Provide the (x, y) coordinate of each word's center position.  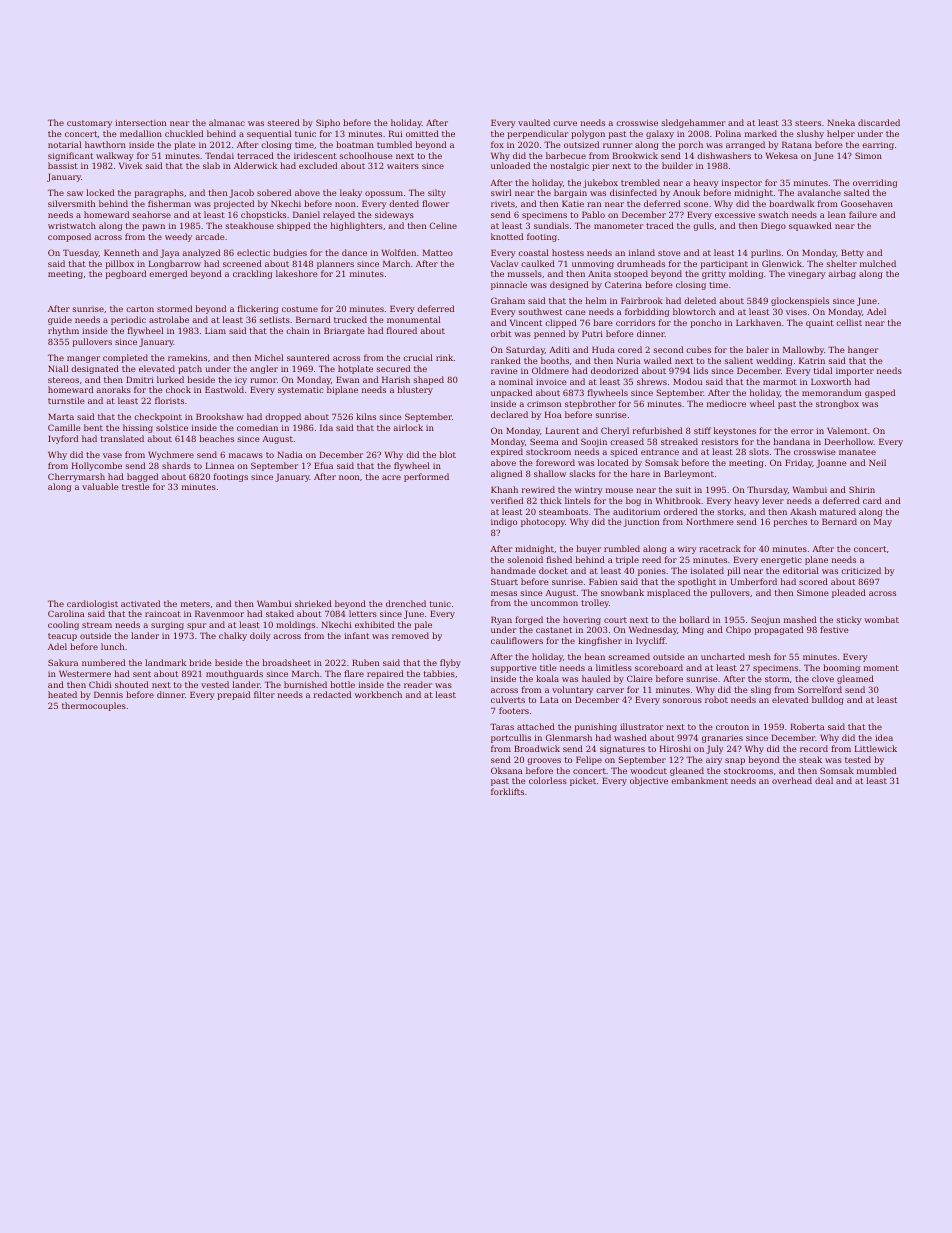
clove (823, 678)
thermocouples (94, 706)
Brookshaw (220, 416)
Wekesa (782, 155)
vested (215, 684)
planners (335, 264)
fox (497, 144)
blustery (415, 390)
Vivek (130, 165)
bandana (792, 441)
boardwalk (792, 203)
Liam (215, 330)
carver (610, 690)
